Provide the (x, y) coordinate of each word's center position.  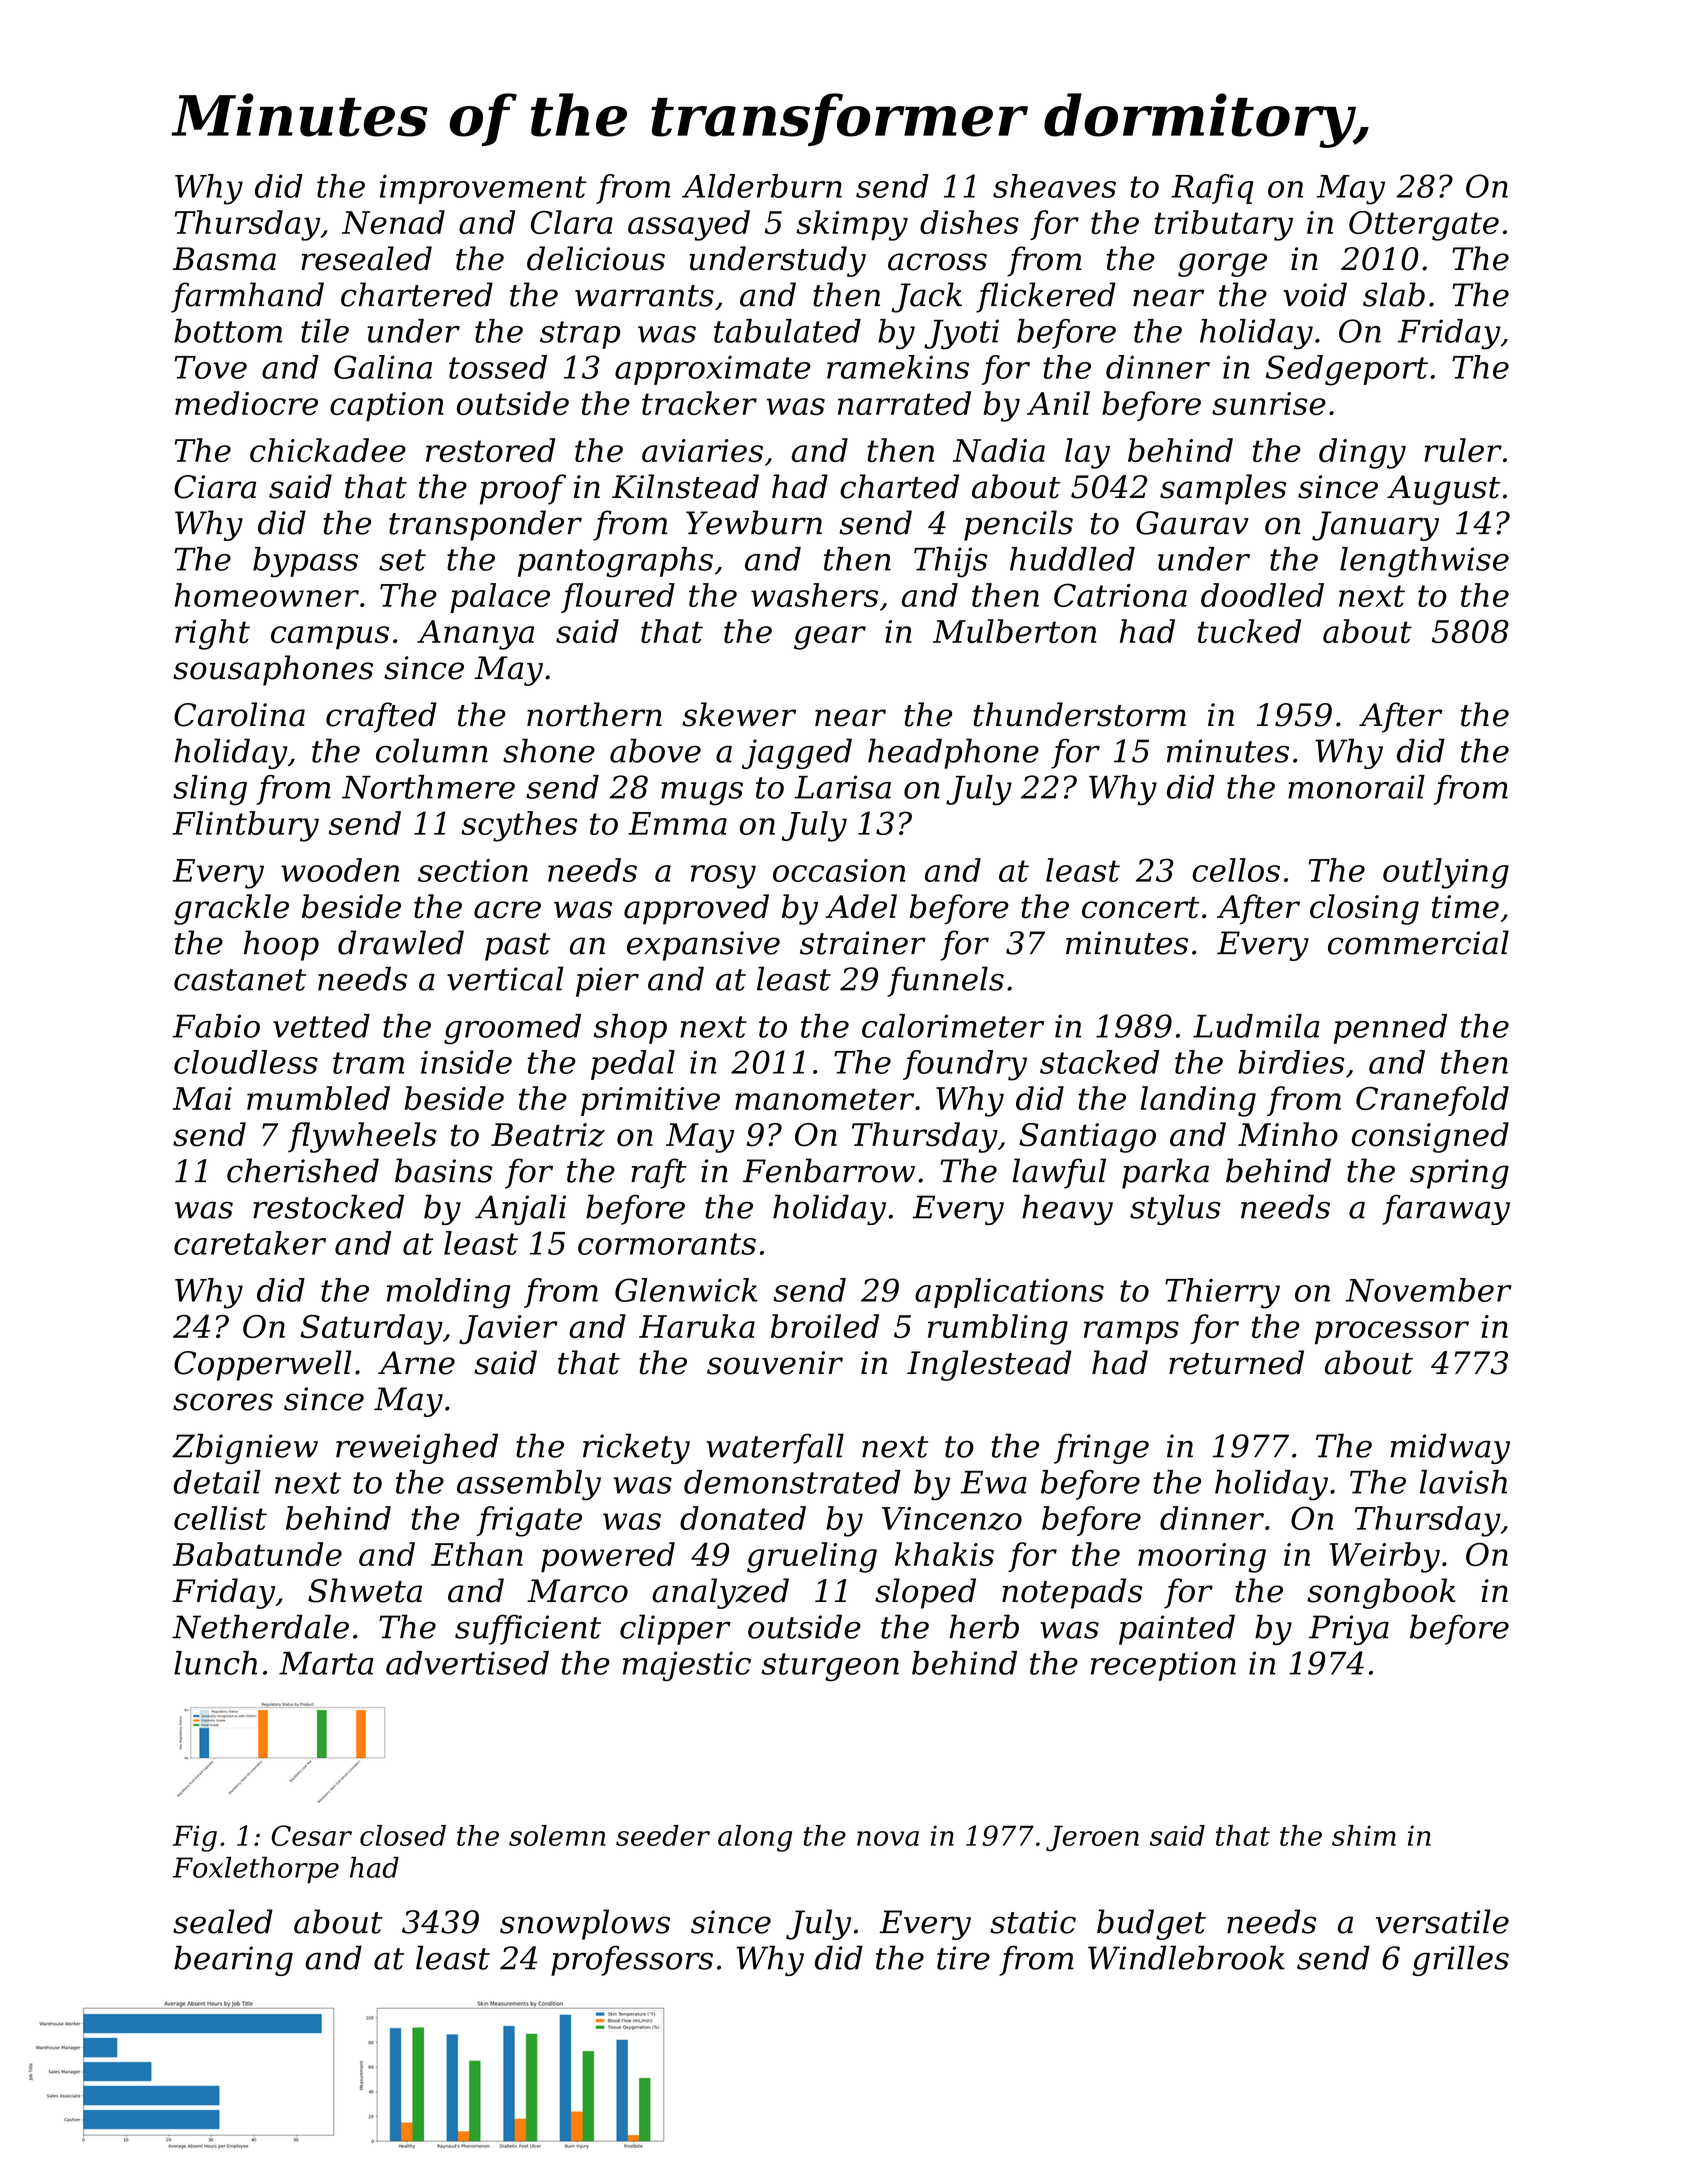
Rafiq (1212, 189)
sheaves (1054, 186)
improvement (483, 189)
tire (963, 1958)
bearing (233, 1960)
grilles (1460, 1960)
